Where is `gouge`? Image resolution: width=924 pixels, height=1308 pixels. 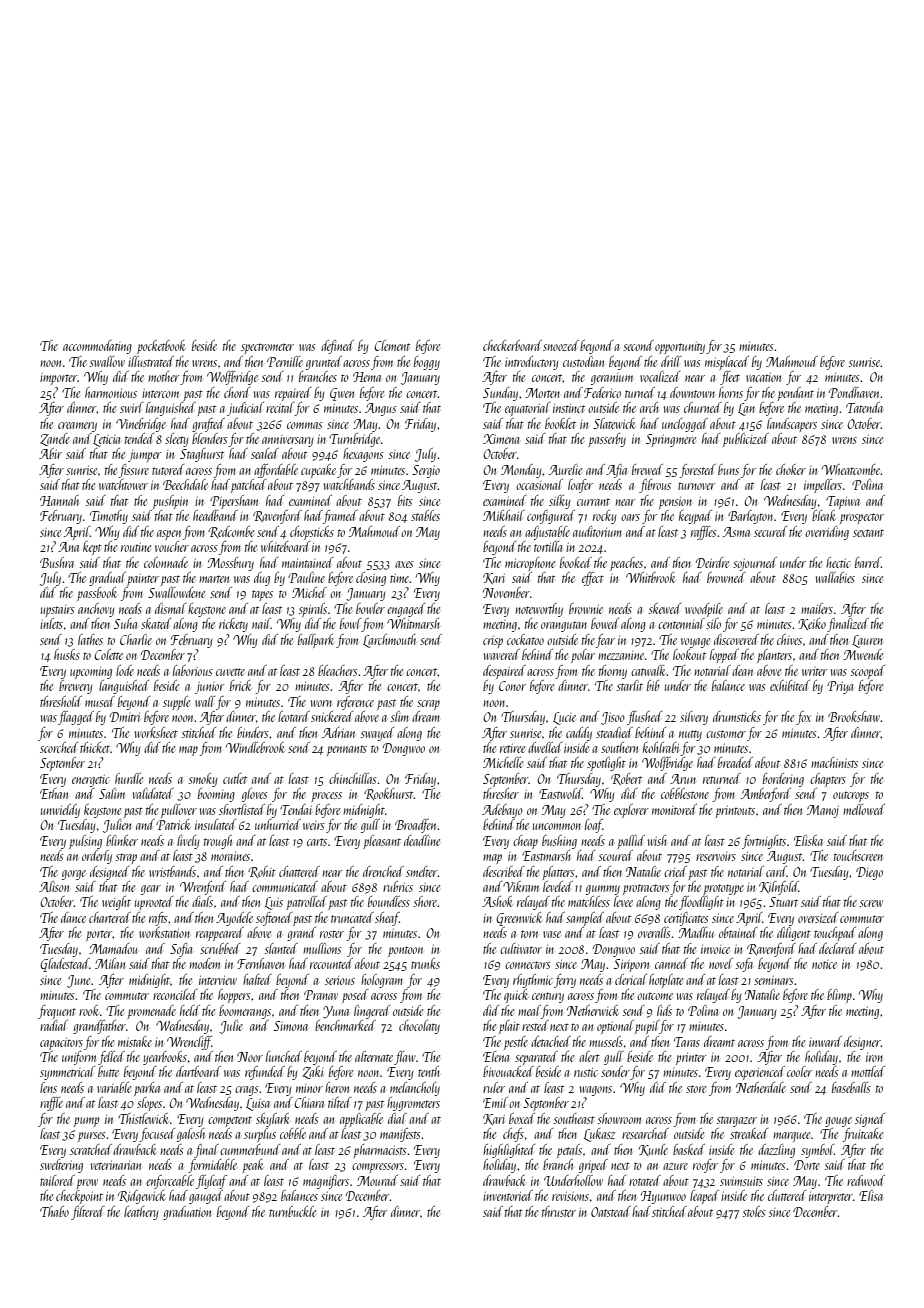
gouge is located at coordinates (838, 1122).
